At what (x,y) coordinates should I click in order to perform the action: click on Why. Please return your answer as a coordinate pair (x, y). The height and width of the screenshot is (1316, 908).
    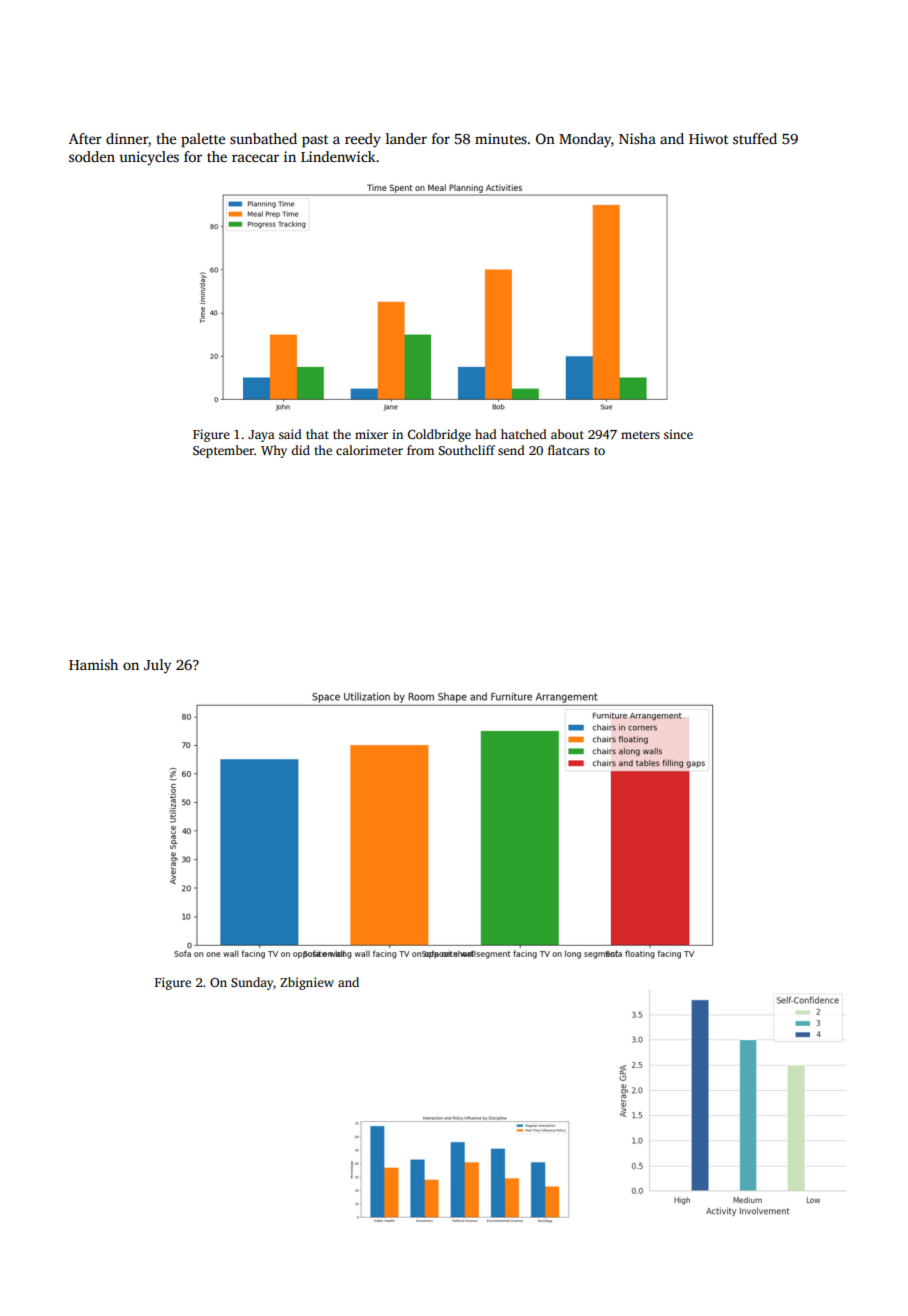
    Looking at the image, I should click on (274, 451).
